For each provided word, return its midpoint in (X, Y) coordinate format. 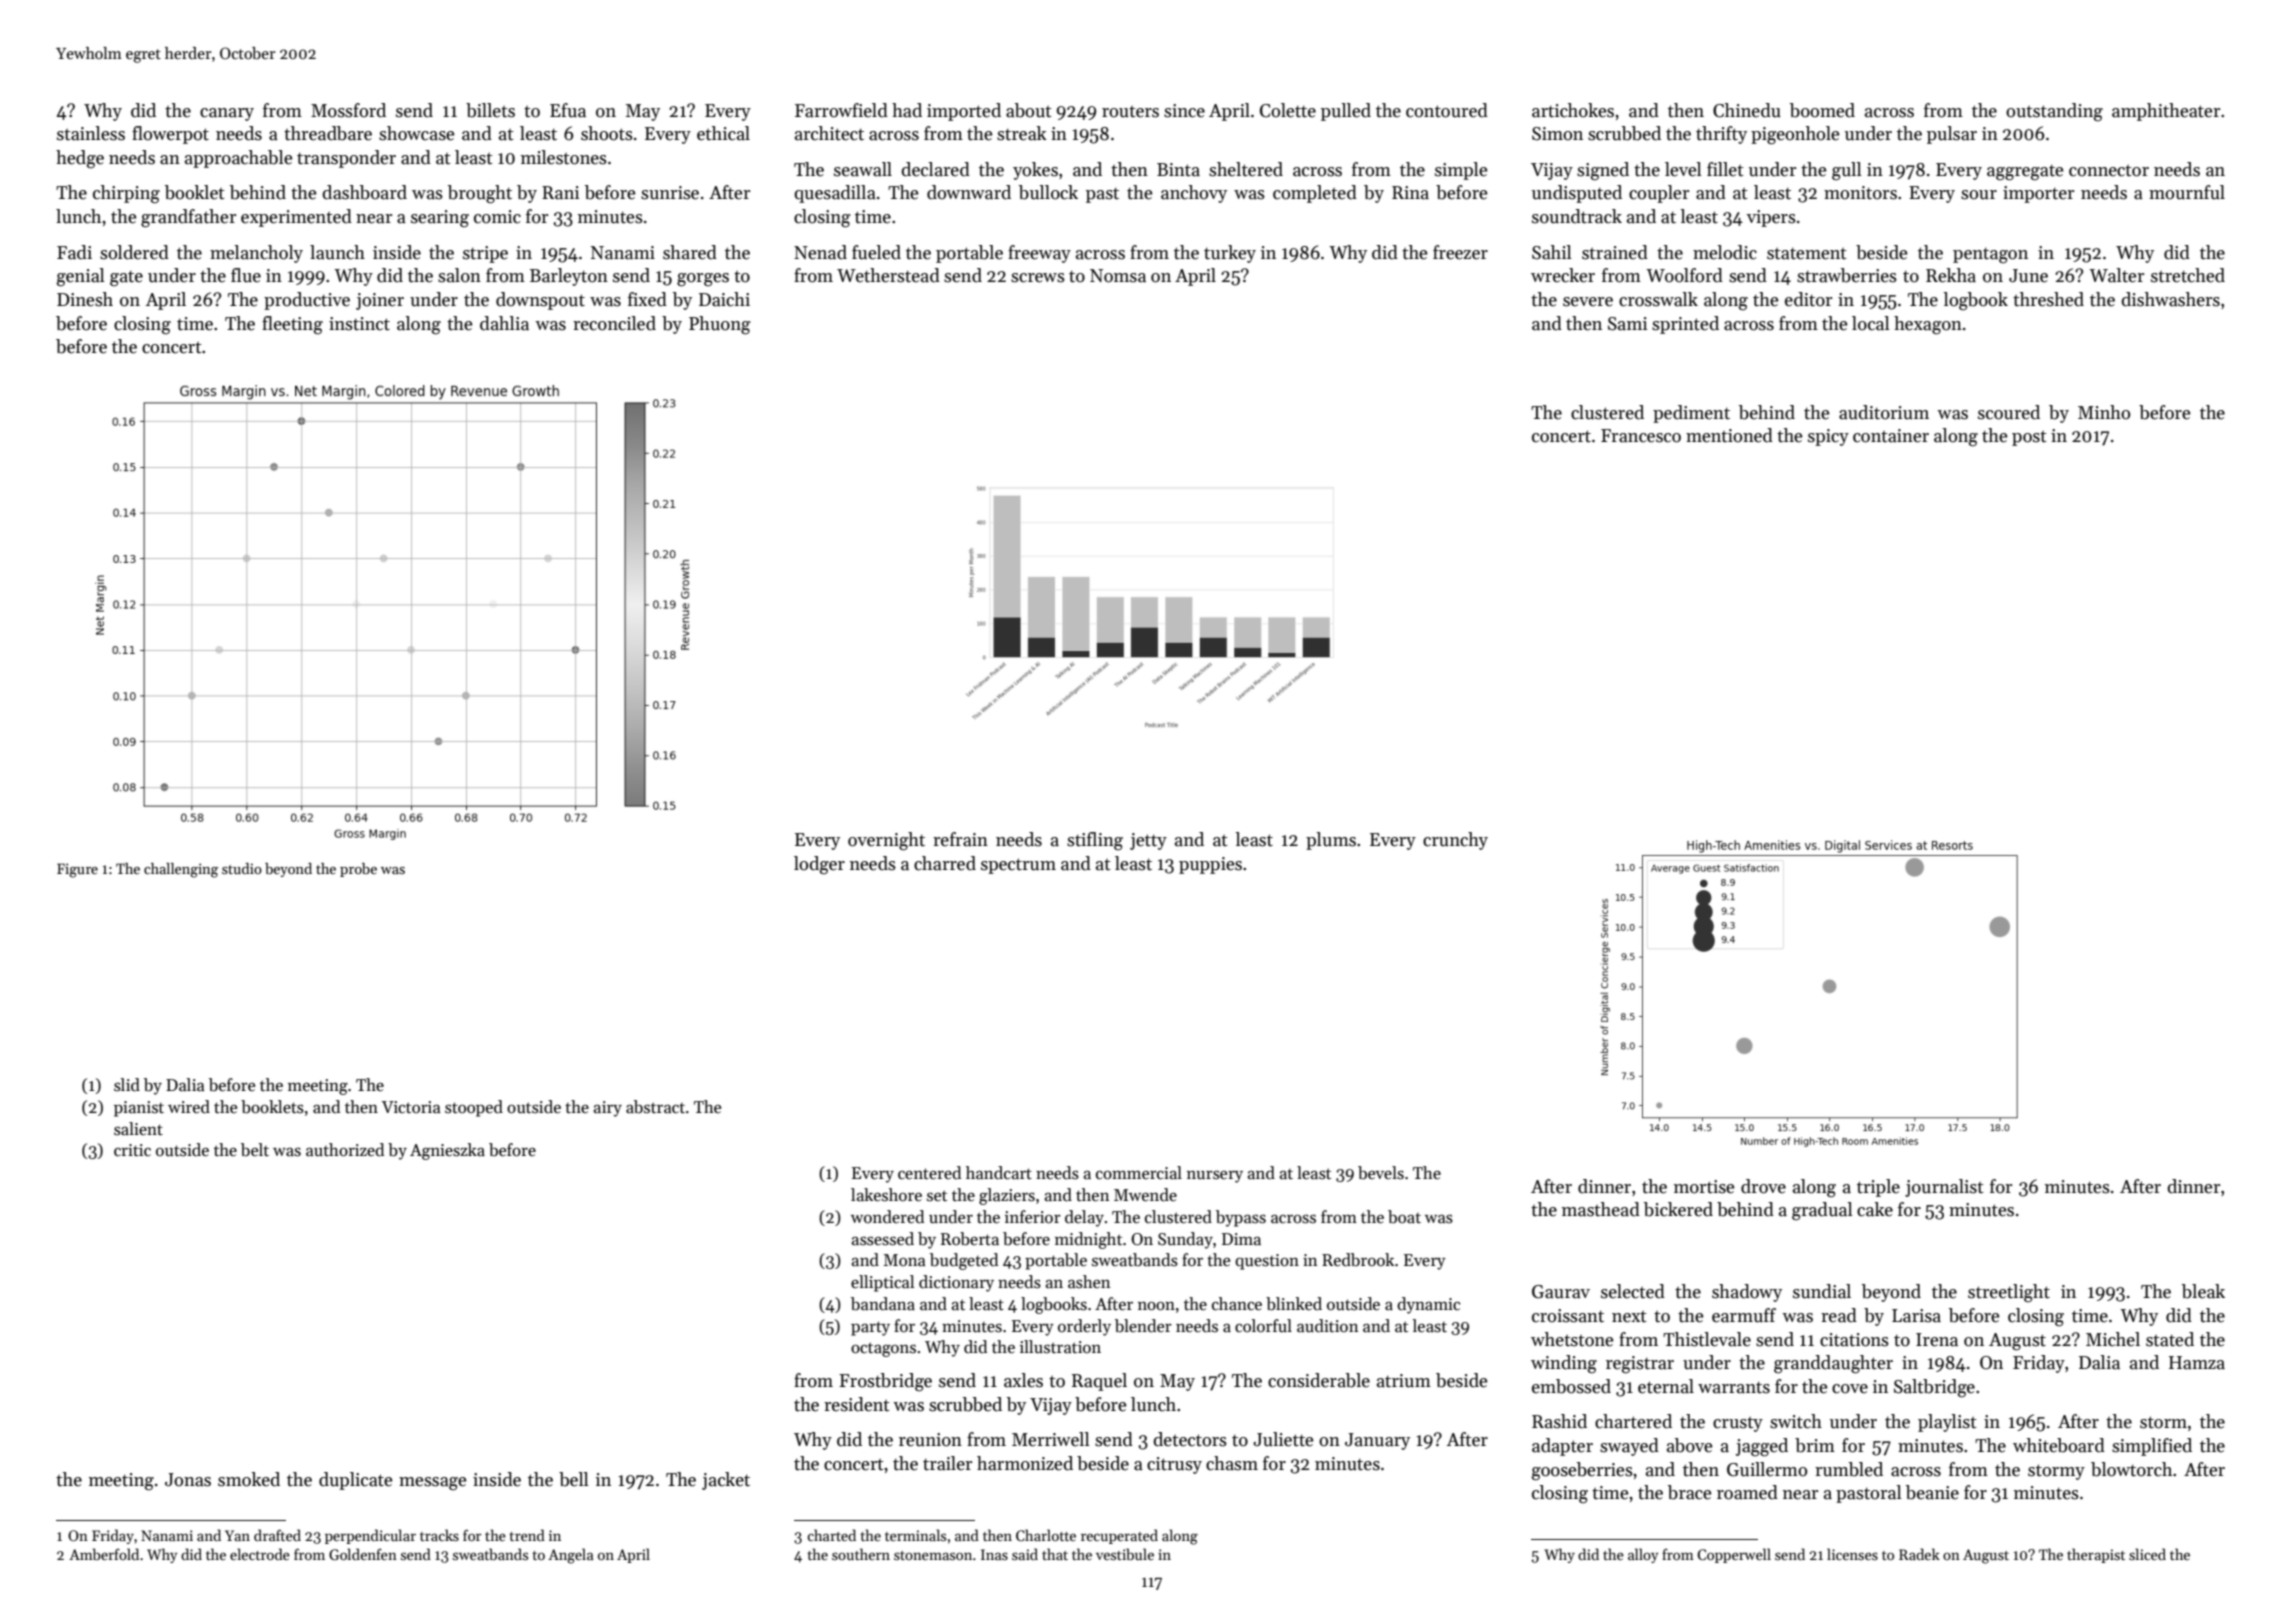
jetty (1148, 841)
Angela (571, 1556)
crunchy (1455, 841)
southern (861, 1554)
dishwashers (2170, 299)
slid (127, 1085)
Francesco (1641, 436)
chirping (126, 194)
